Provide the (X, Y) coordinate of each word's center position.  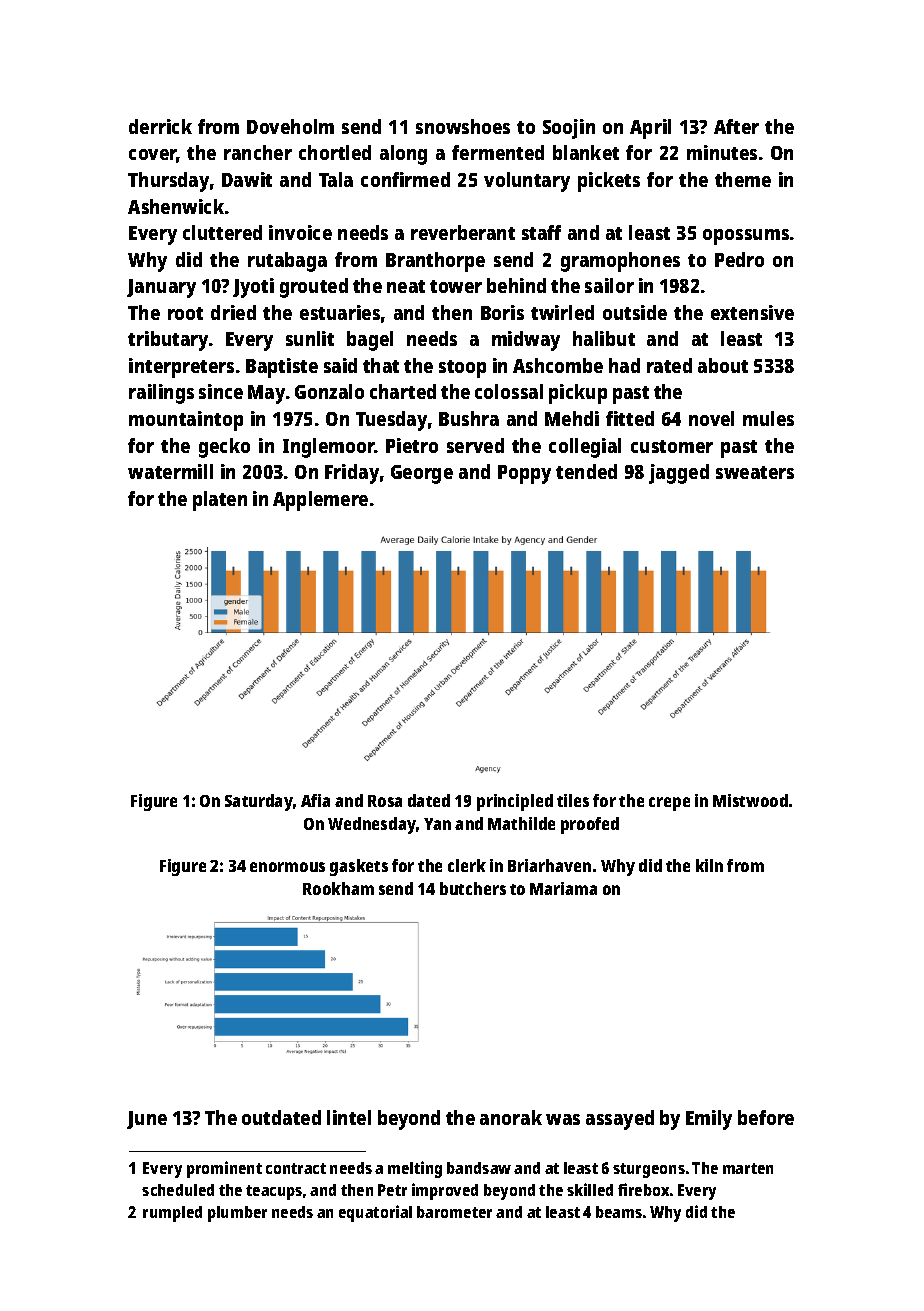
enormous (287, 867)
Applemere (320, 501)
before (766, 1117)
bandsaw (479, 1168)
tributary (168, 341)
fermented (498, 152)
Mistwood (750, 800)
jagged (679, 474)
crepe (669, 804)
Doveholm (290, 126)
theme (743, 179)
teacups (274, 1192)
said (340, 365)
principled (515, 802)
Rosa (385, 801)
